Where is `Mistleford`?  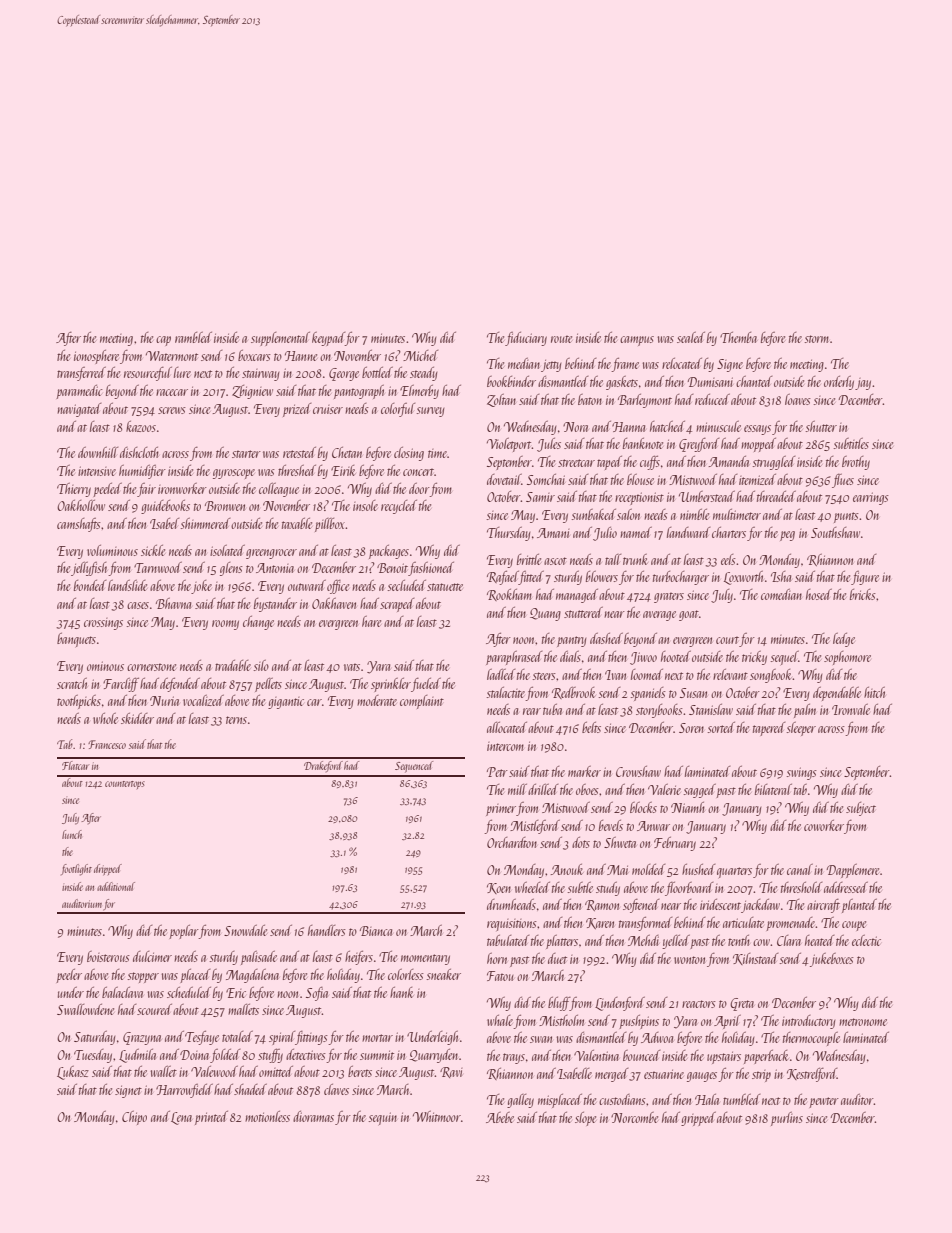
Mistleford is located at coordinates (535, 827).
